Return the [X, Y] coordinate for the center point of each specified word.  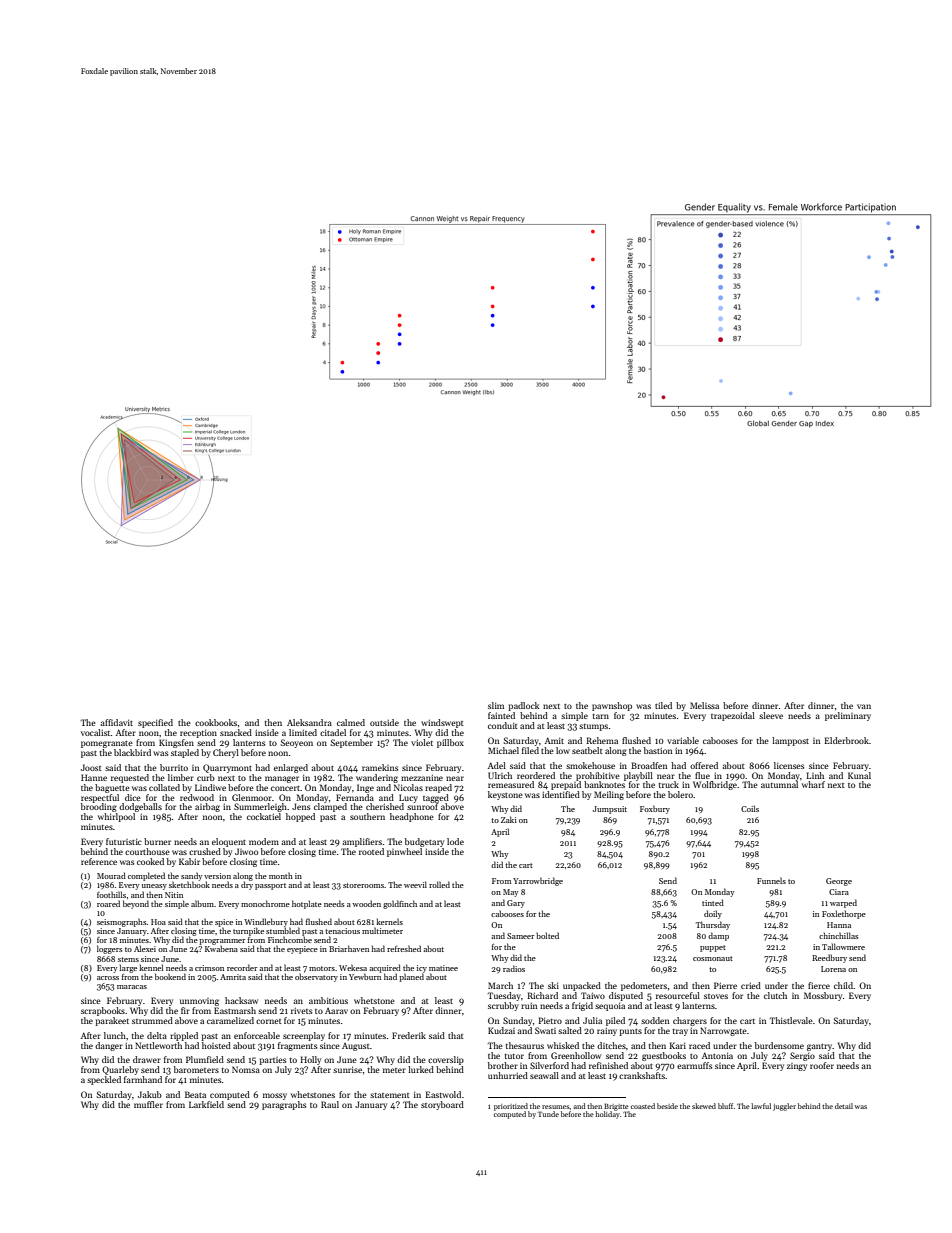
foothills [111, 894]
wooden [366, 903]
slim [496, 705]
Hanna [839, 925]
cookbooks [216, 722]
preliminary [848, 716]
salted [570, 1030]
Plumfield [205, 1059]
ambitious [328, 1000]
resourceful [678, 995]
